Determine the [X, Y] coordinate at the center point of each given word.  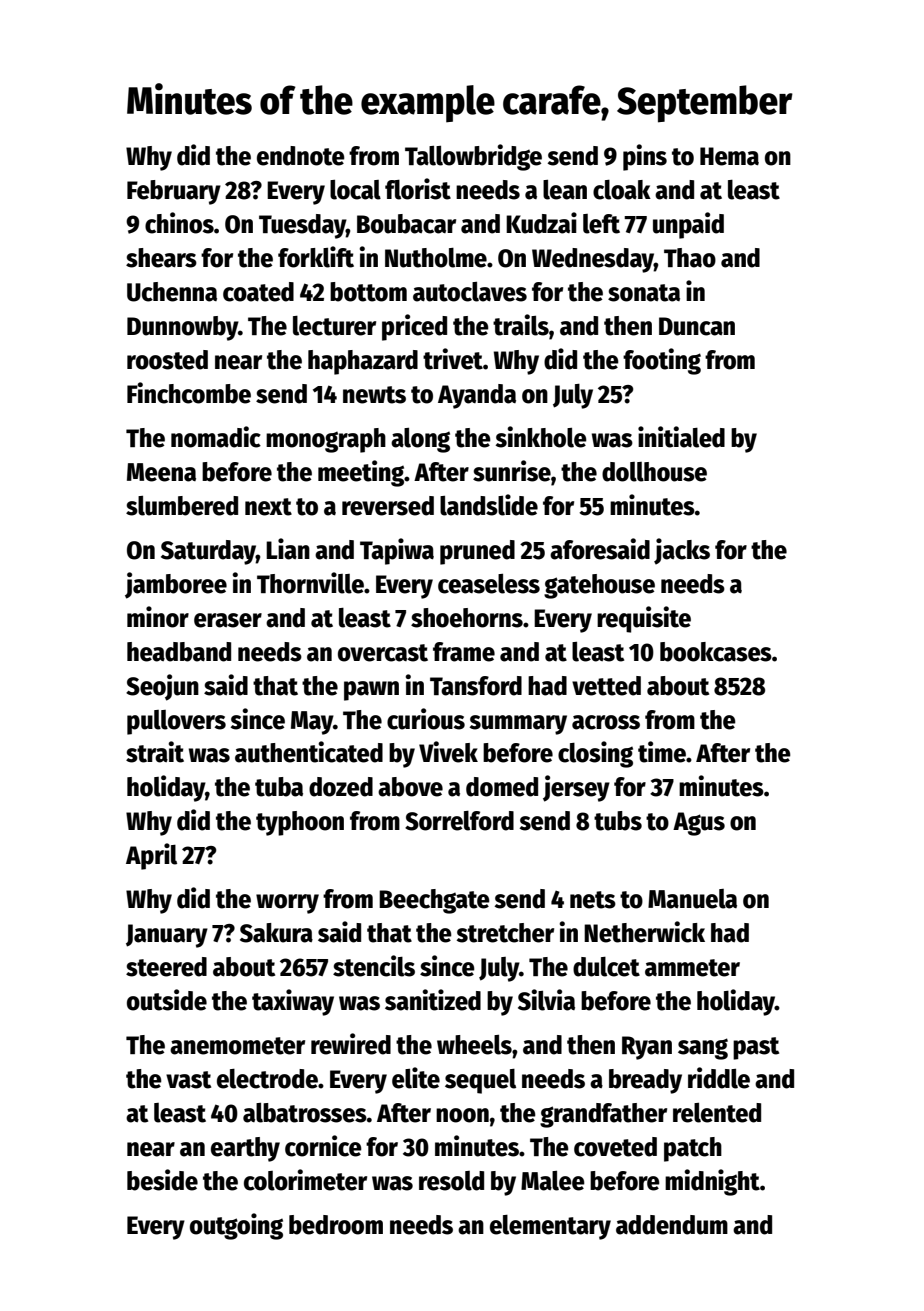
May [312, 723]
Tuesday [302, 226]
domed [502, 787]
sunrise [512, 471]
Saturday [208, 552]
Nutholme [436, 258]
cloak [622, 190]
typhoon [300, 823]
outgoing [236, 1226]
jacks [682, 551]
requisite [644, 619]
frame [464, 652]
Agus [699, 824]
